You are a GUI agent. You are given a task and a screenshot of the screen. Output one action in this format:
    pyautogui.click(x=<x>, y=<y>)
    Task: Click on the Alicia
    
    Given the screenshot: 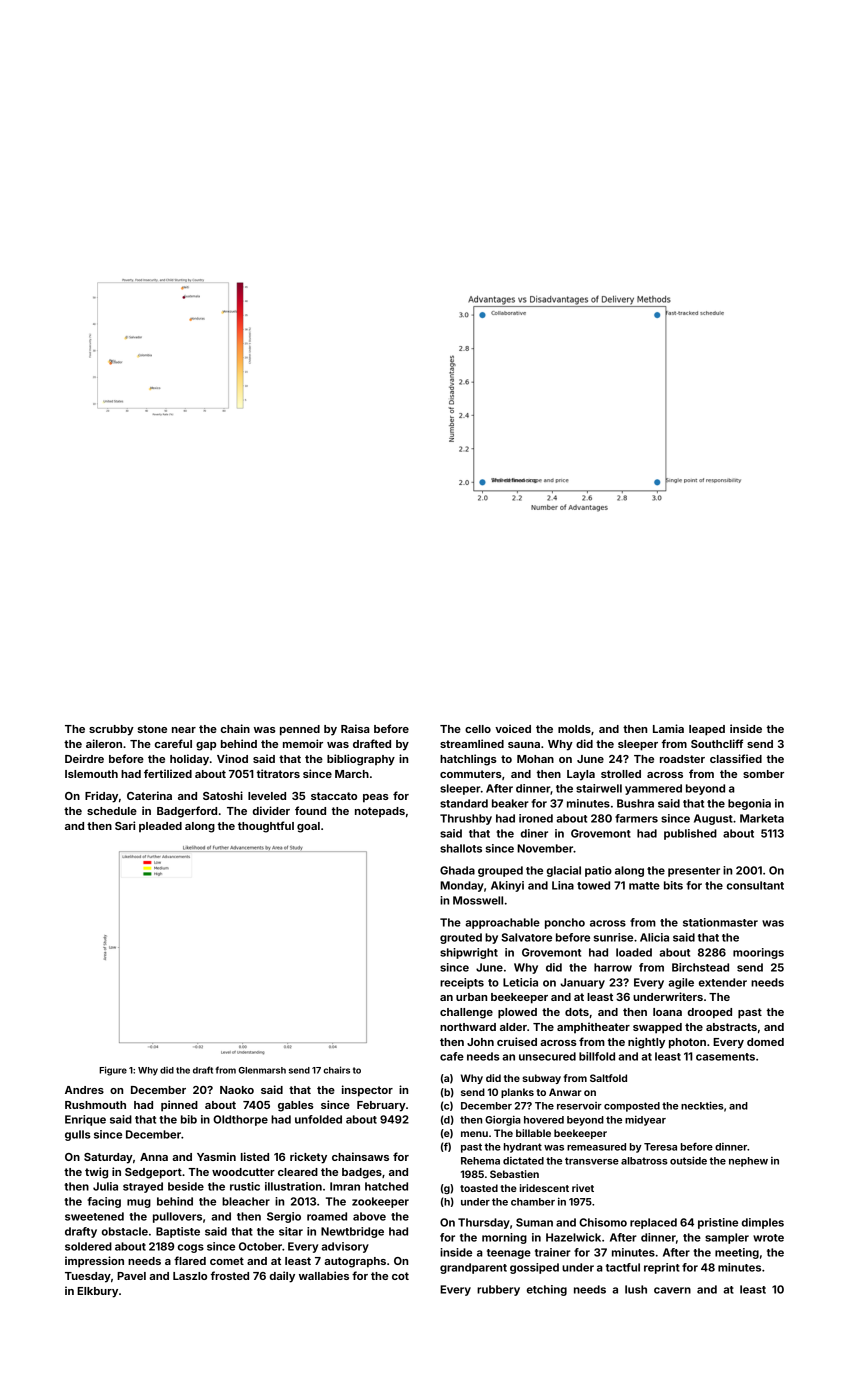 What is the action you would take?
    pyautogui.click(x=654, y=937)
